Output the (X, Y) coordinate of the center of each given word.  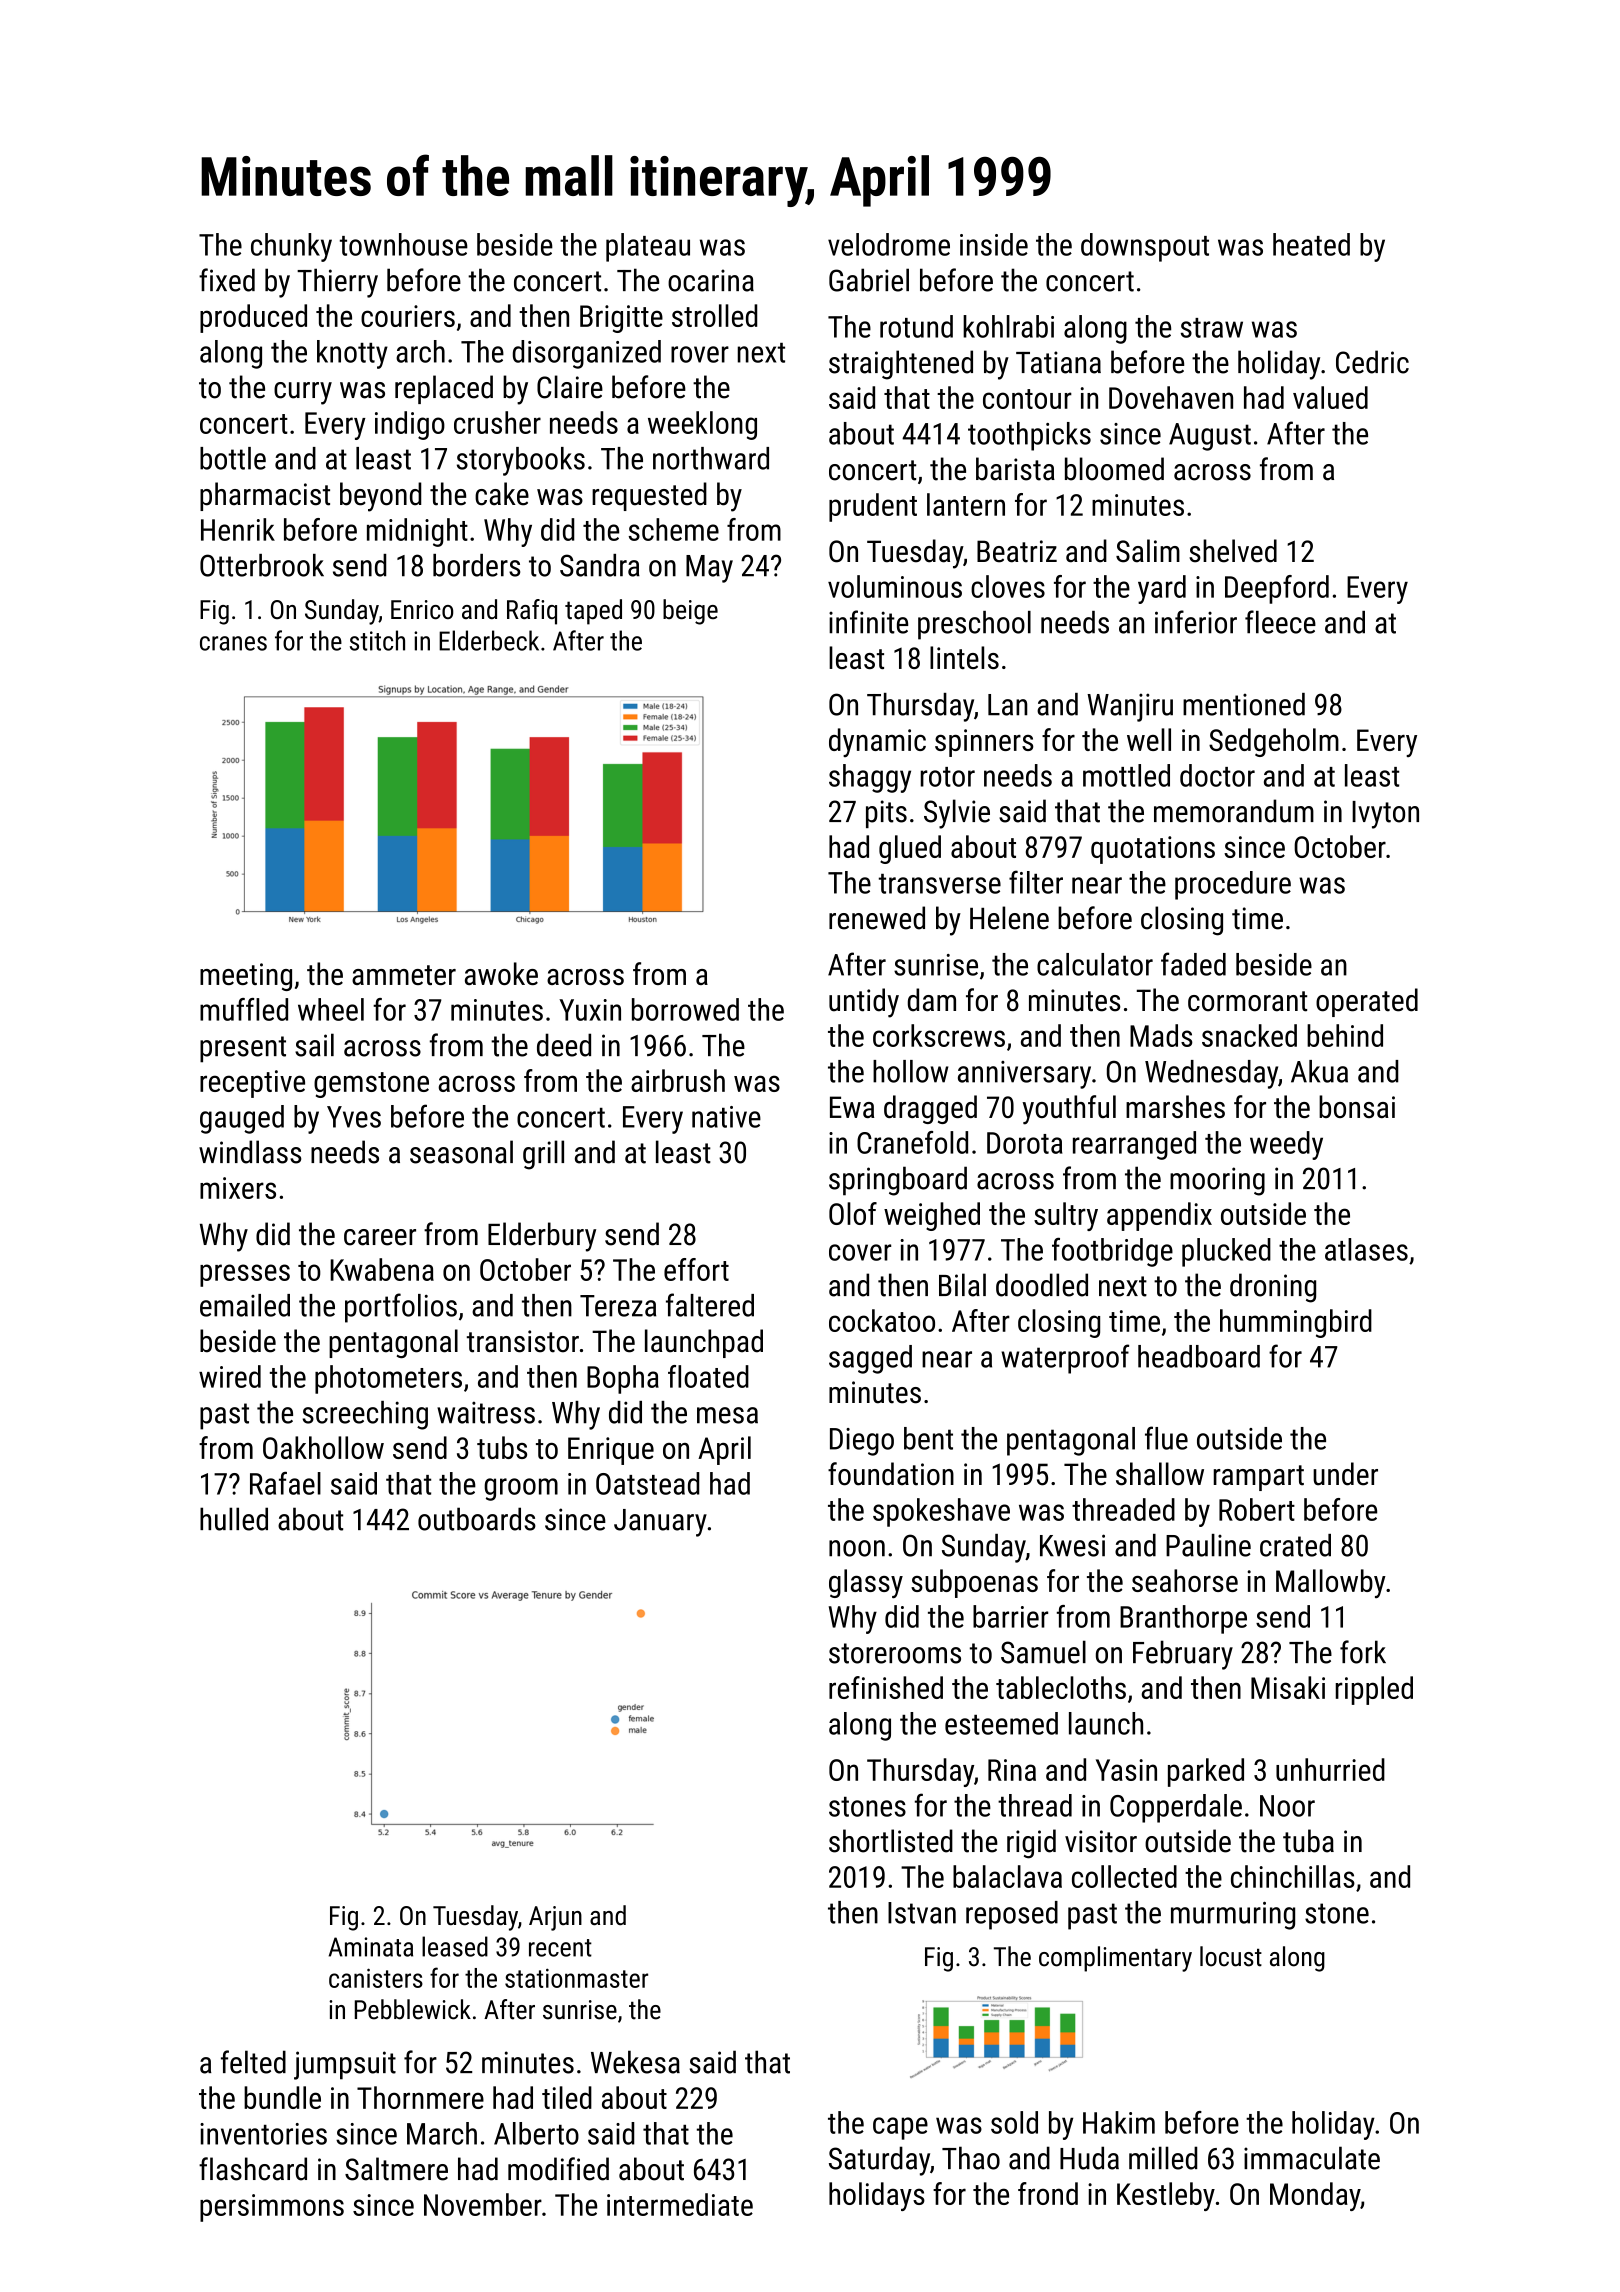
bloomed (1114, 469)
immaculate (1312, 2158)
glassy (866, 1584)
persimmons (272, 2208)
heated (1311, 244)
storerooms (895, 1653)
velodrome (889, 244)
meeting (246, 977)
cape (900, 2128)
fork (1363, 1652)
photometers (388, 1379)
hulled (234, 1519)
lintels (964, 657)
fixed (227, 280)
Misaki (1288, 1687)
